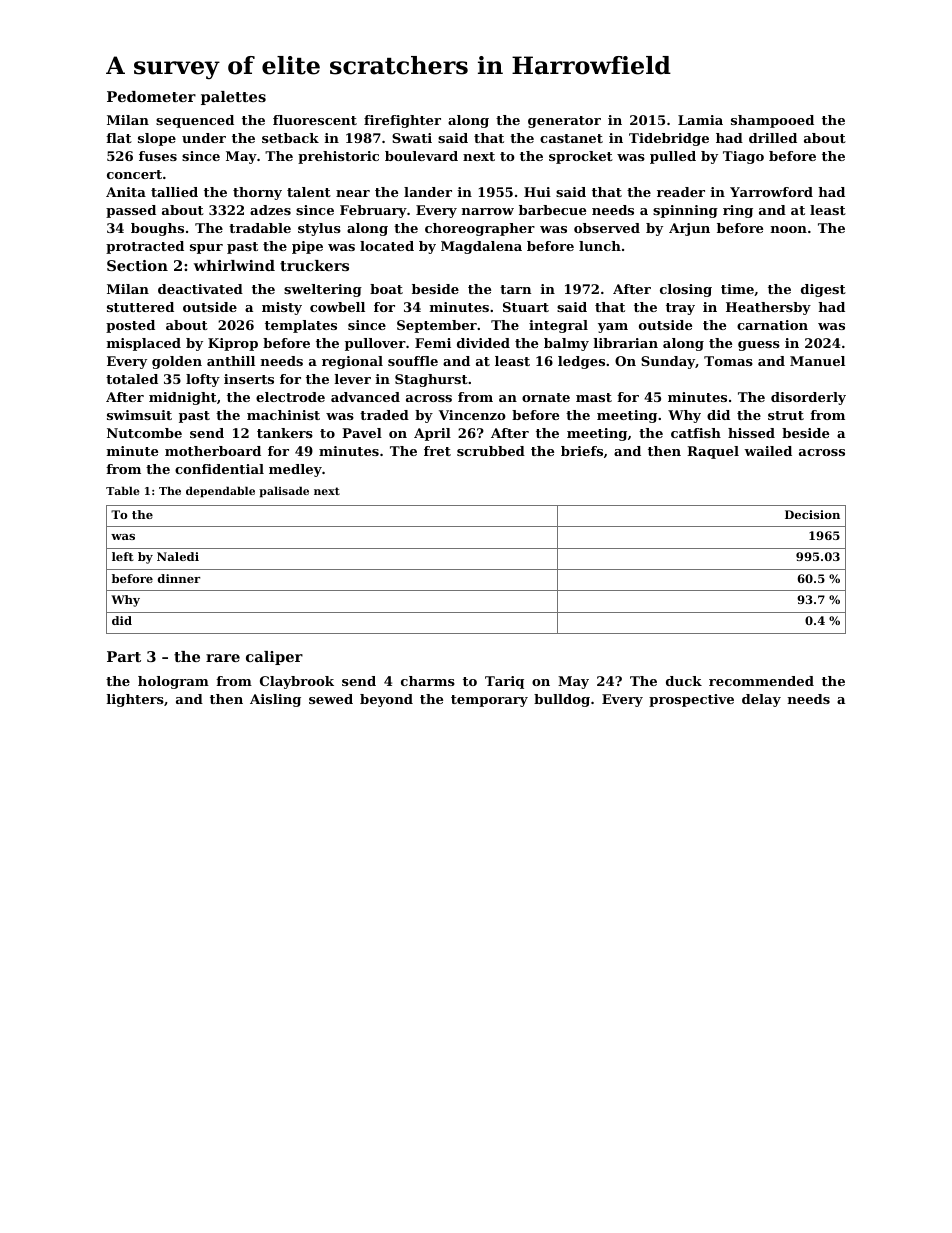 The image size is (952, 1233). What do you see at coordinates (772, 121) in the screenshot?
I see `shampooed` at bounding box center [772, 121].
